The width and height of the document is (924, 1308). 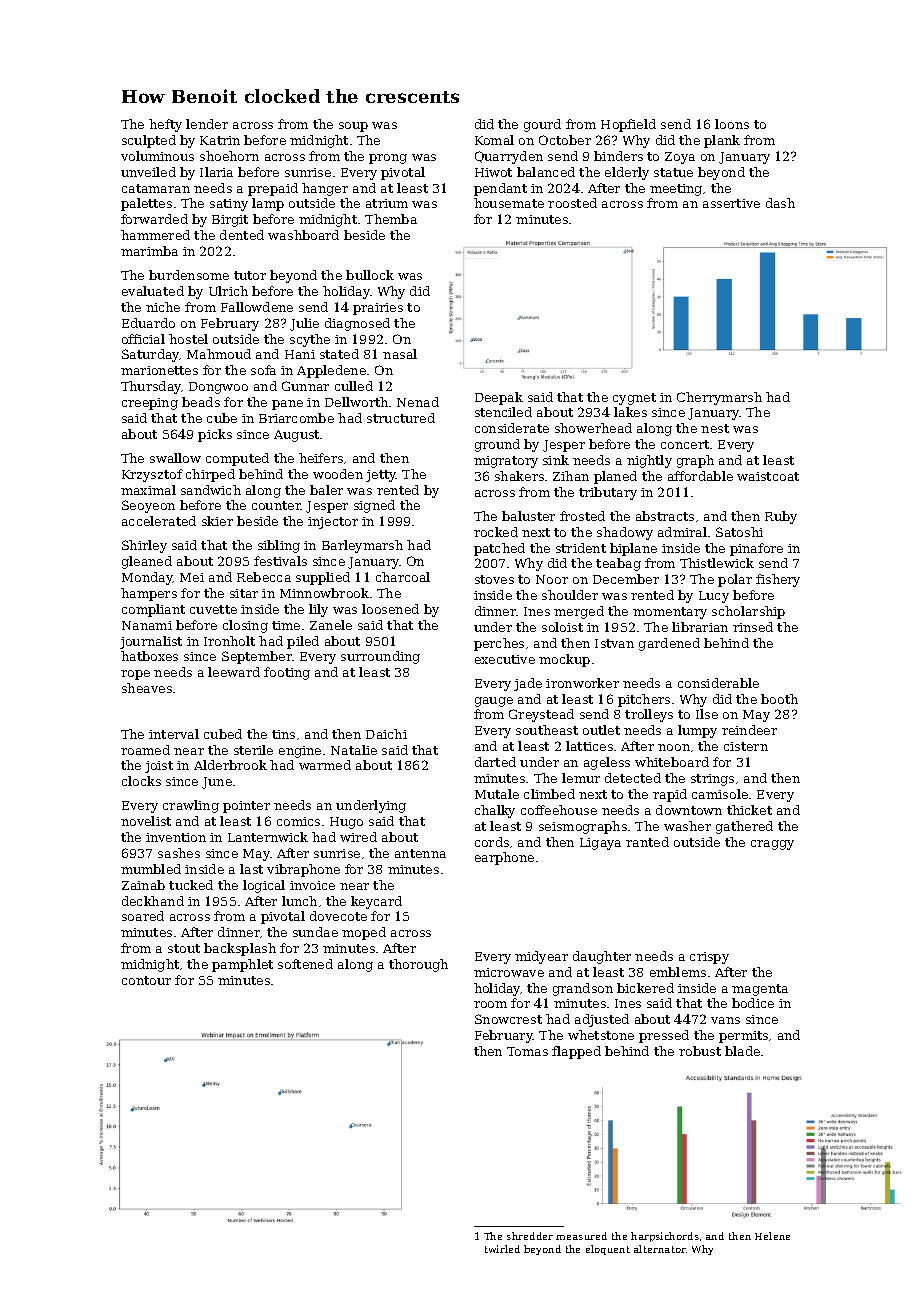 I want to click on Helene, so click(x=772, y=1236).
